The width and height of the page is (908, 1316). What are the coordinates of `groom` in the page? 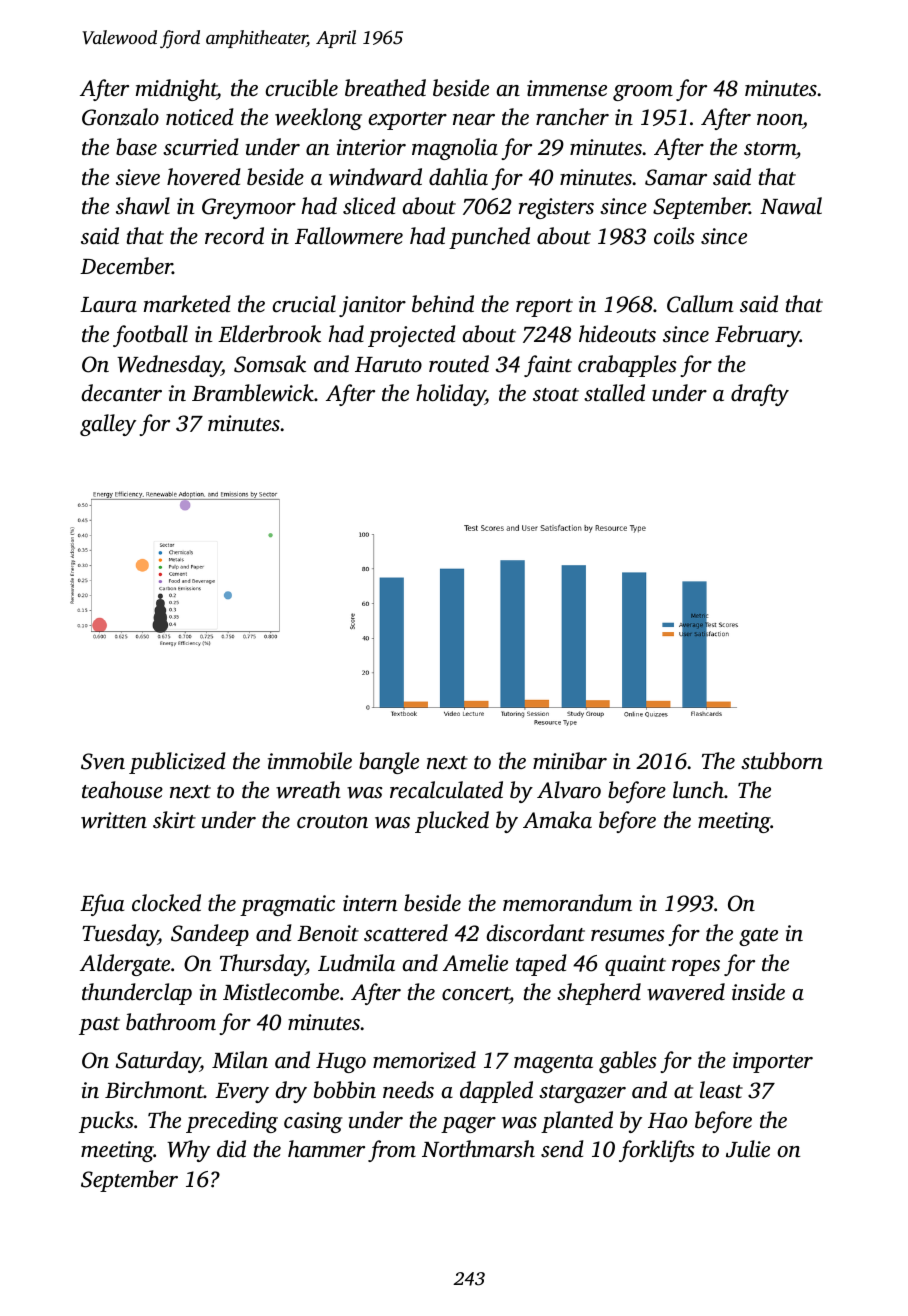 It's located at (643, 93).
